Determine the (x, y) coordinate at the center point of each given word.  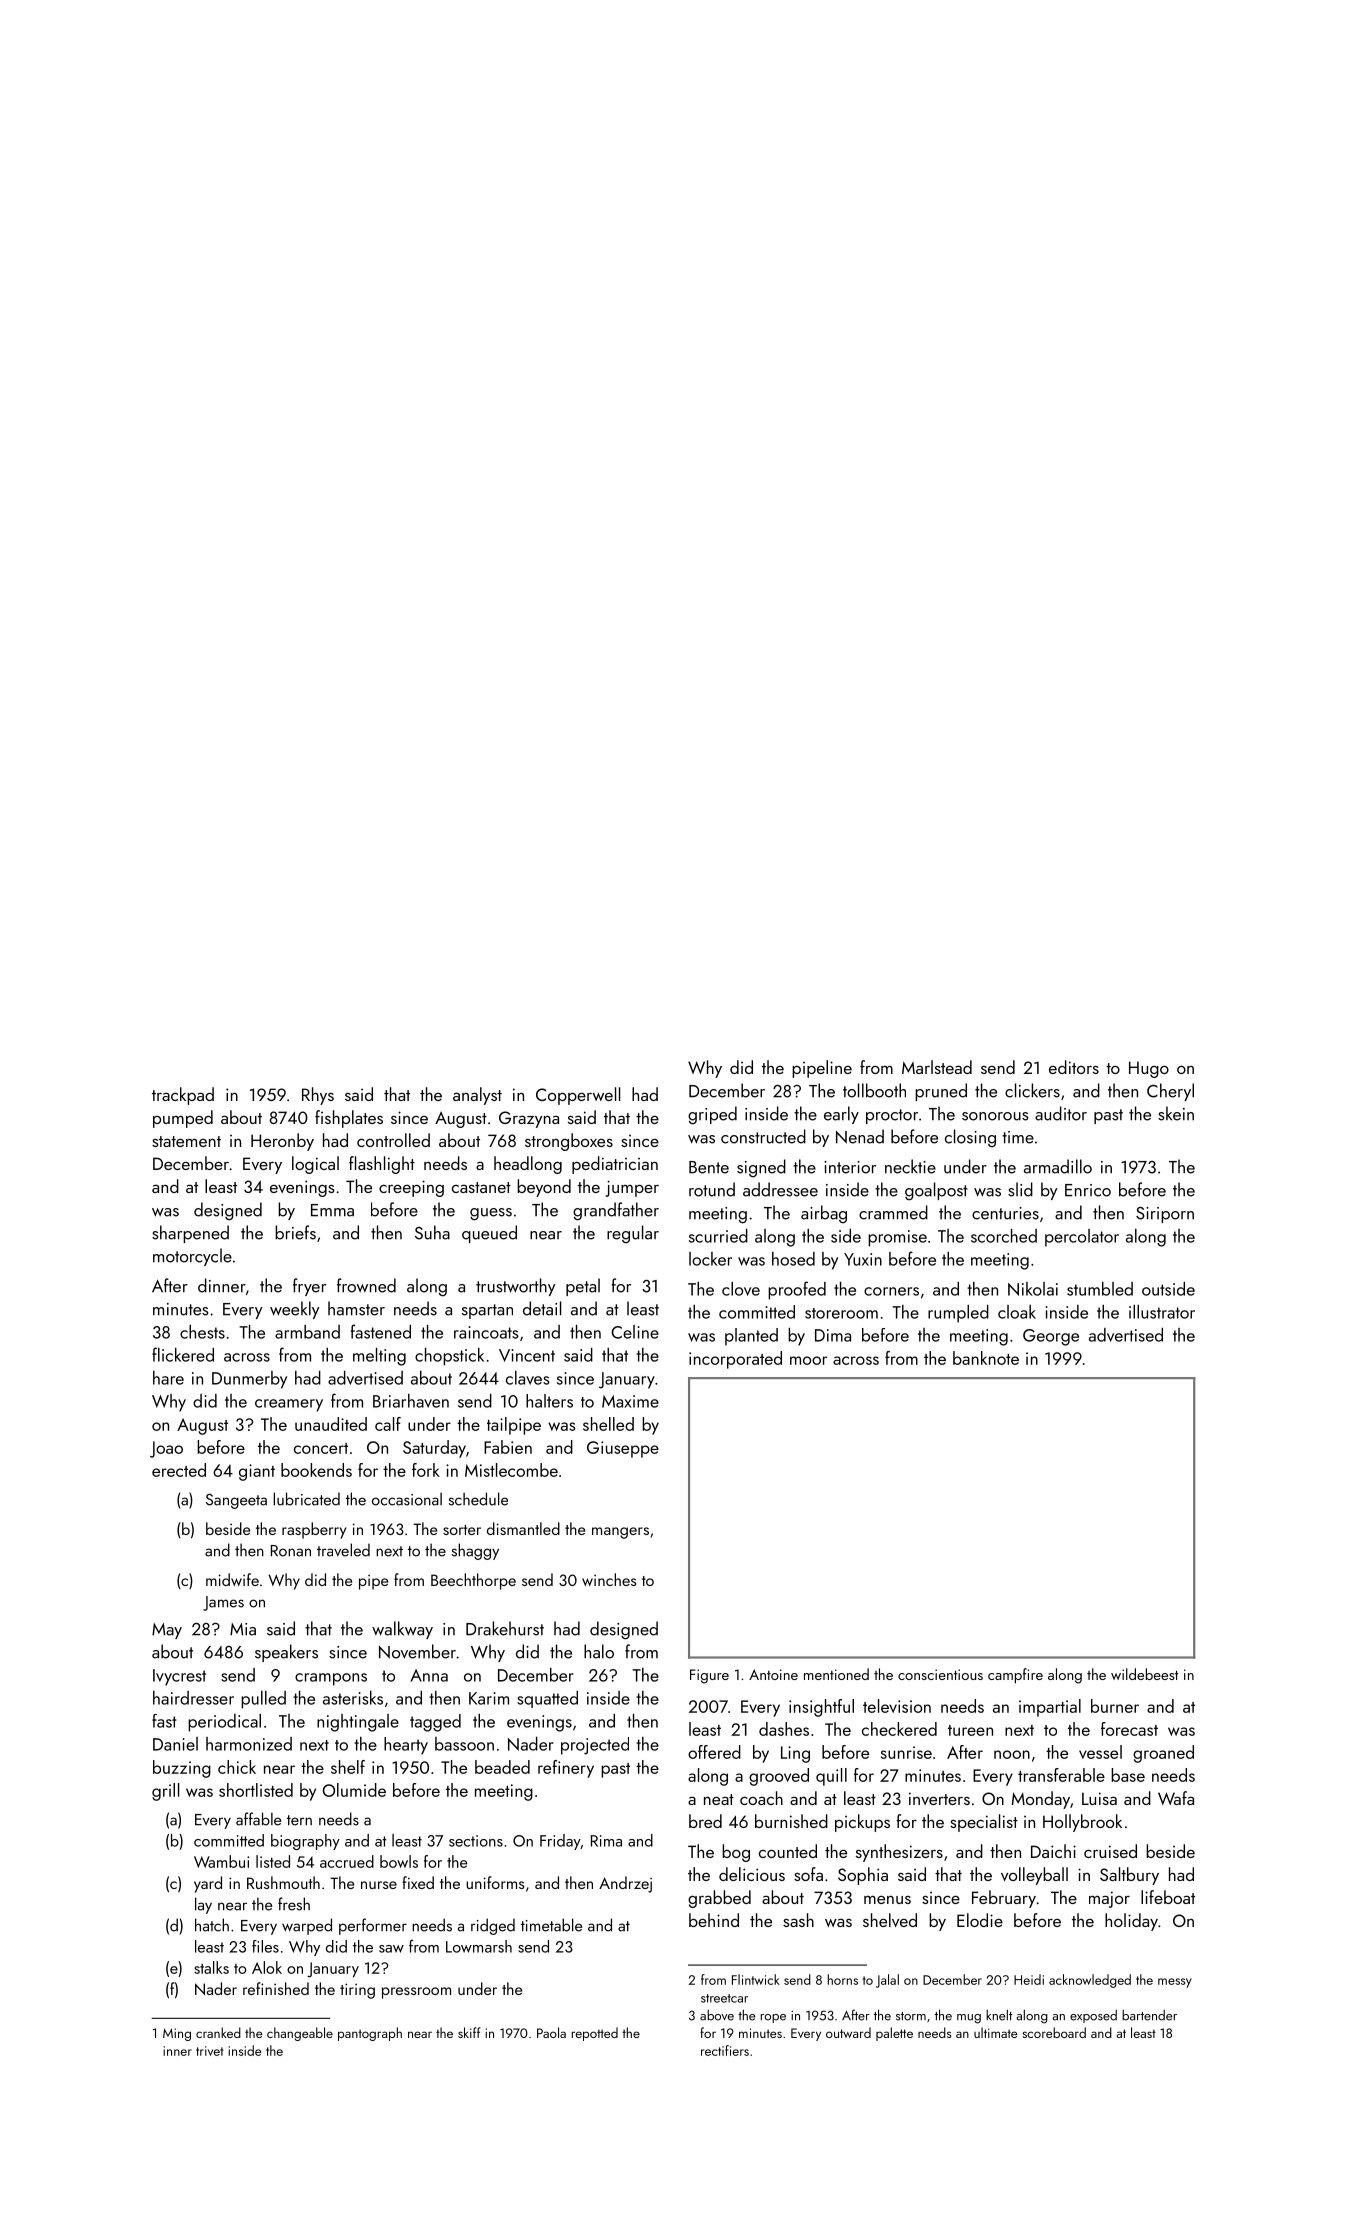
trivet (209, 2051)
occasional (407, 1499)
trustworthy (516, 1287)
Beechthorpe (473, 1581)
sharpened (190, 1234)
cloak (1017, 1312)
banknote (986, 1358)
